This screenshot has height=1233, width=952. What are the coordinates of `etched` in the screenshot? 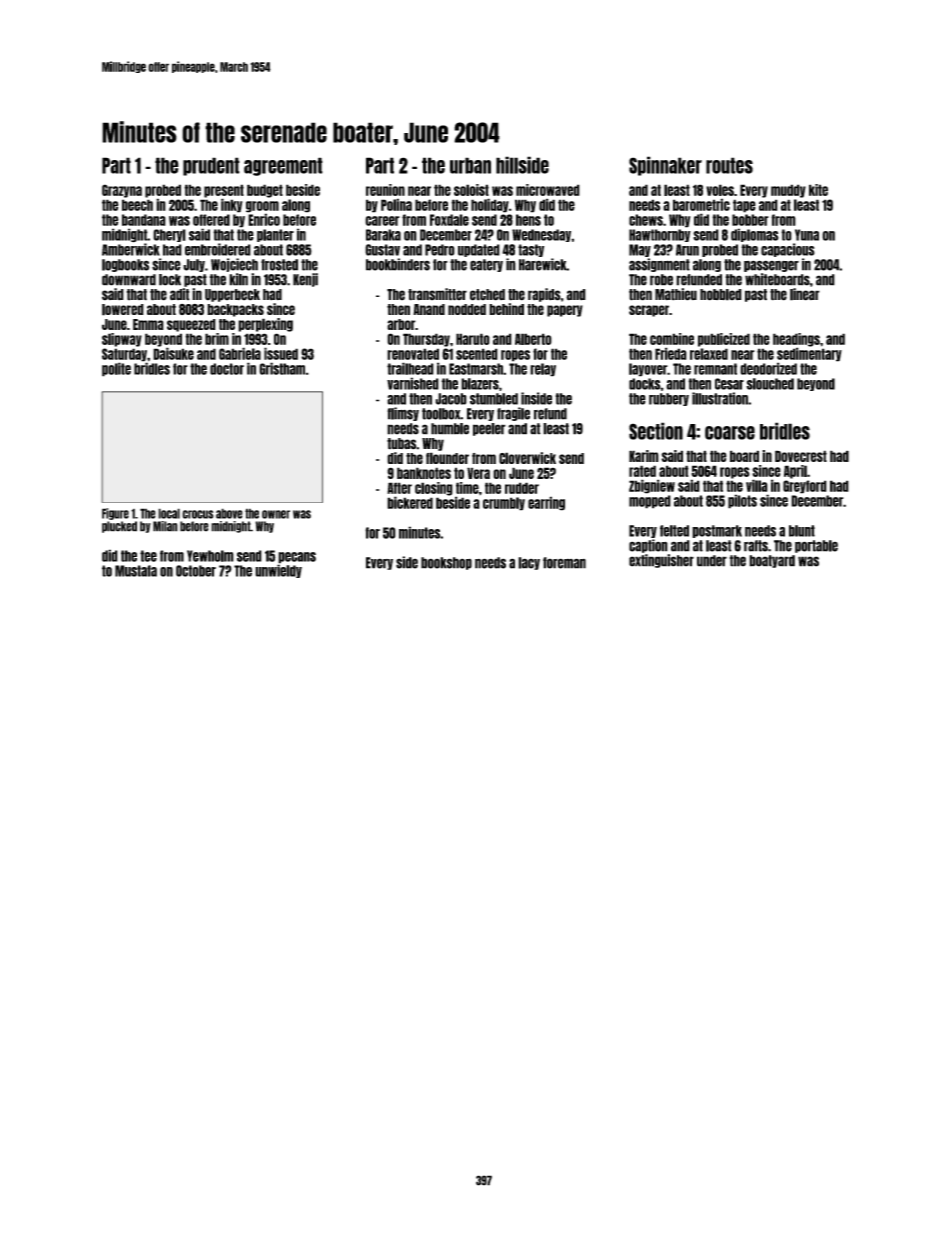 It's located at (487, 295).
